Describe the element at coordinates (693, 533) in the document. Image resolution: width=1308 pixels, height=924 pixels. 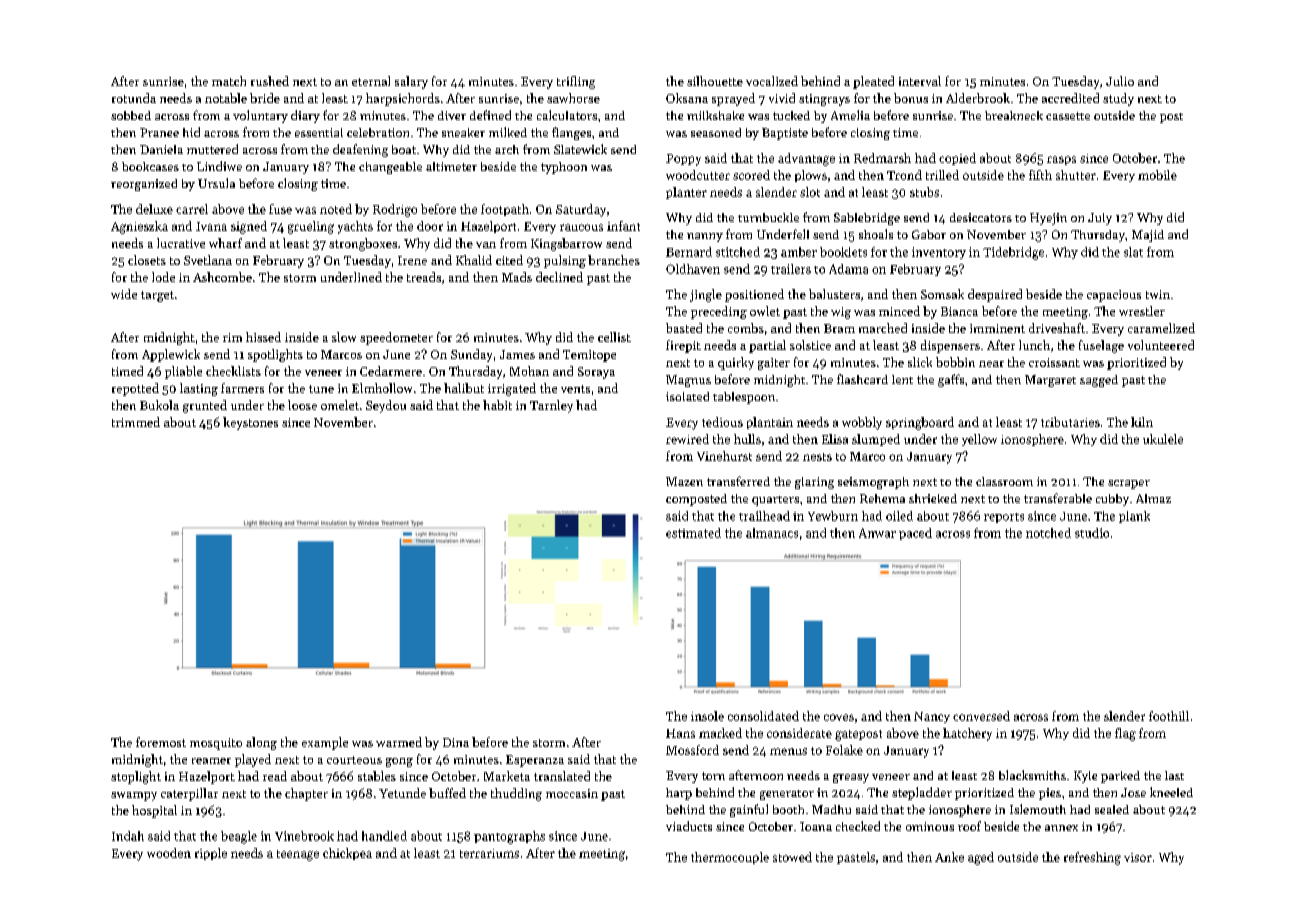
I see `estimated` at that location.
